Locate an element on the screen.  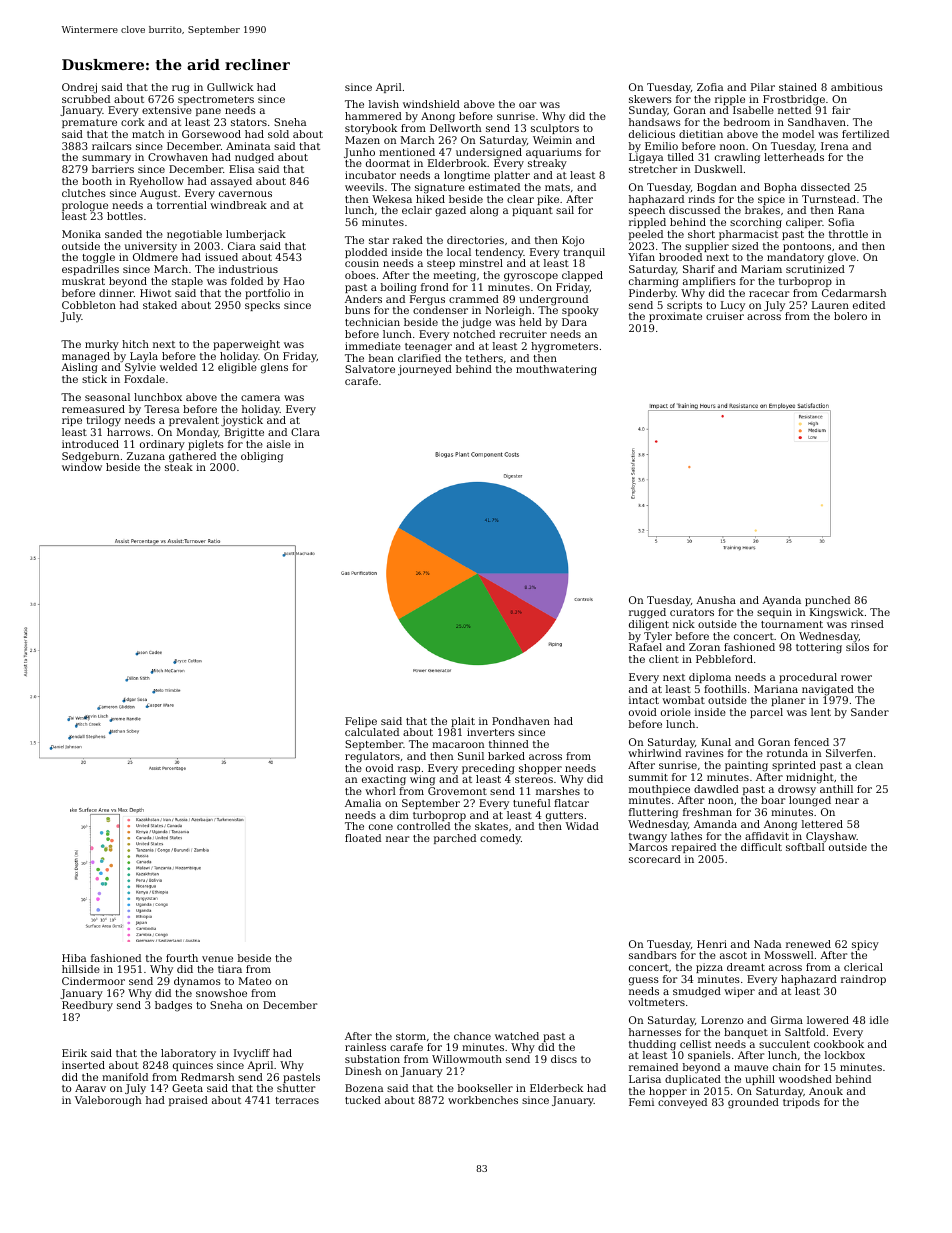
mouthwatering is located at coordinates (556, 370).
